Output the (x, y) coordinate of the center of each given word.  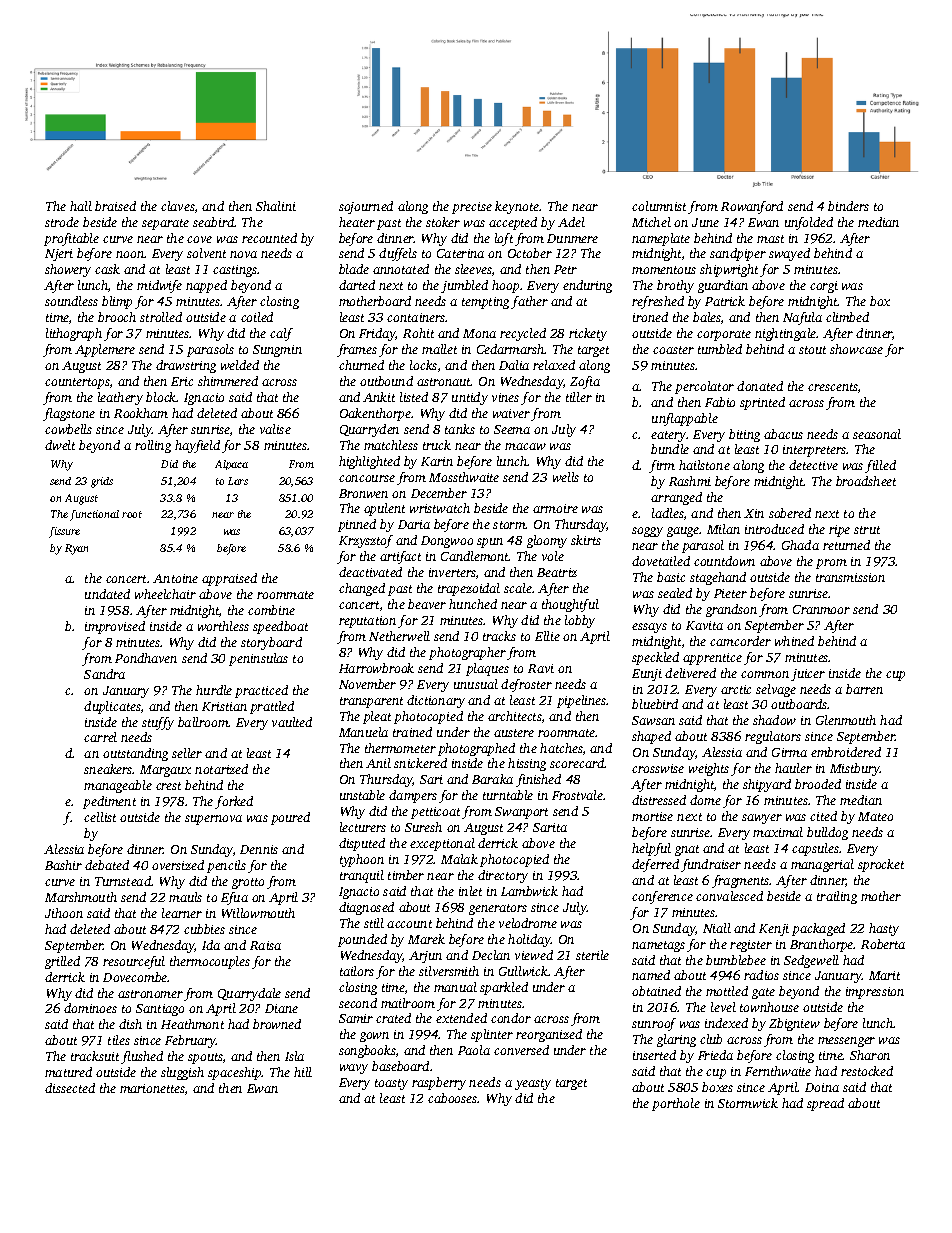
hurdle (214, 690)
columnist (659, 206)
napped (206, 286)
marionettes (152, 1088)
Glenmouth (846, 720)
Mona (479, 333)
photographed (476, 749)
